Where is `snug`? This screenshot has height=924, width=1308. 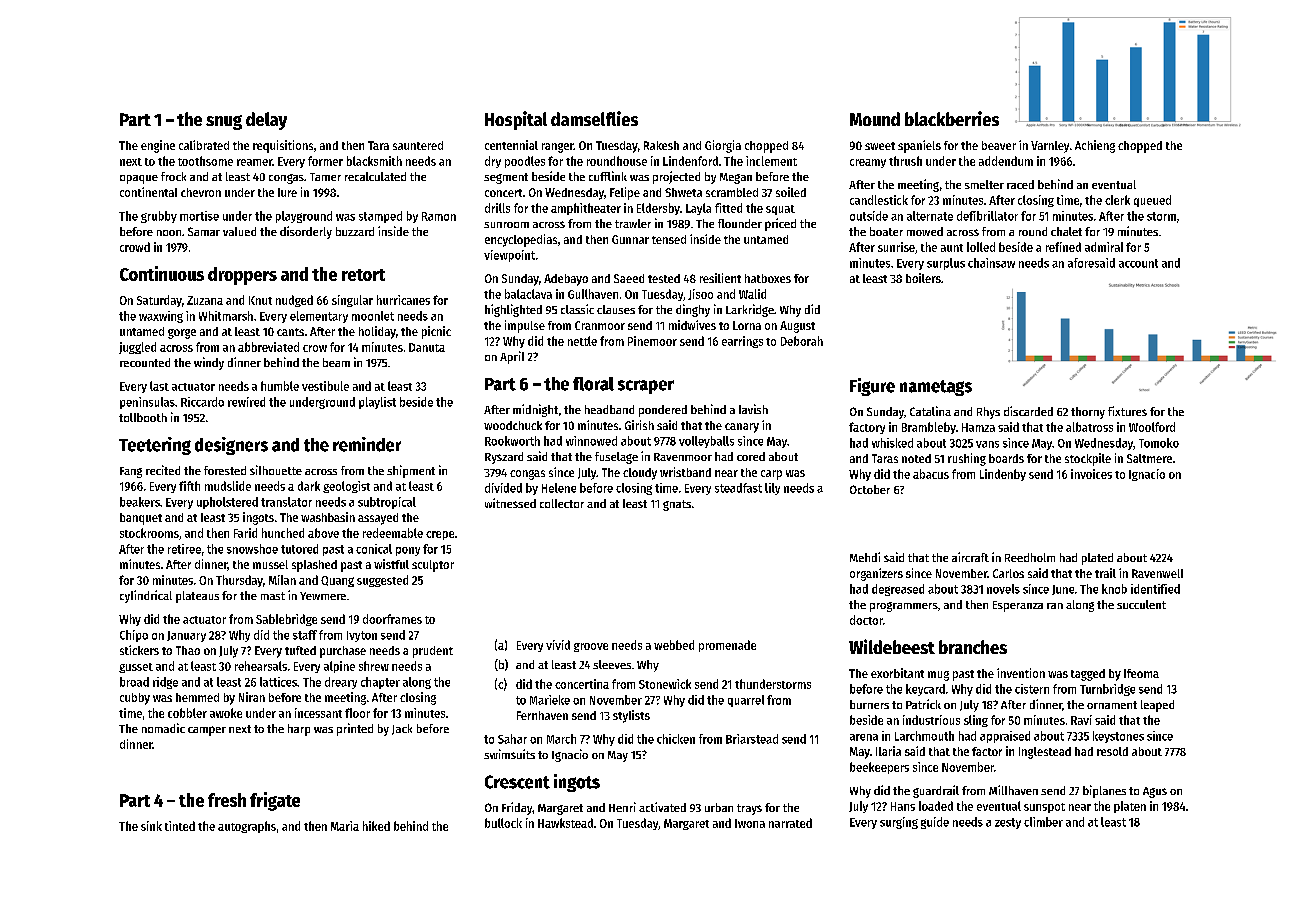 snug is located at coordinates (224, 122).
